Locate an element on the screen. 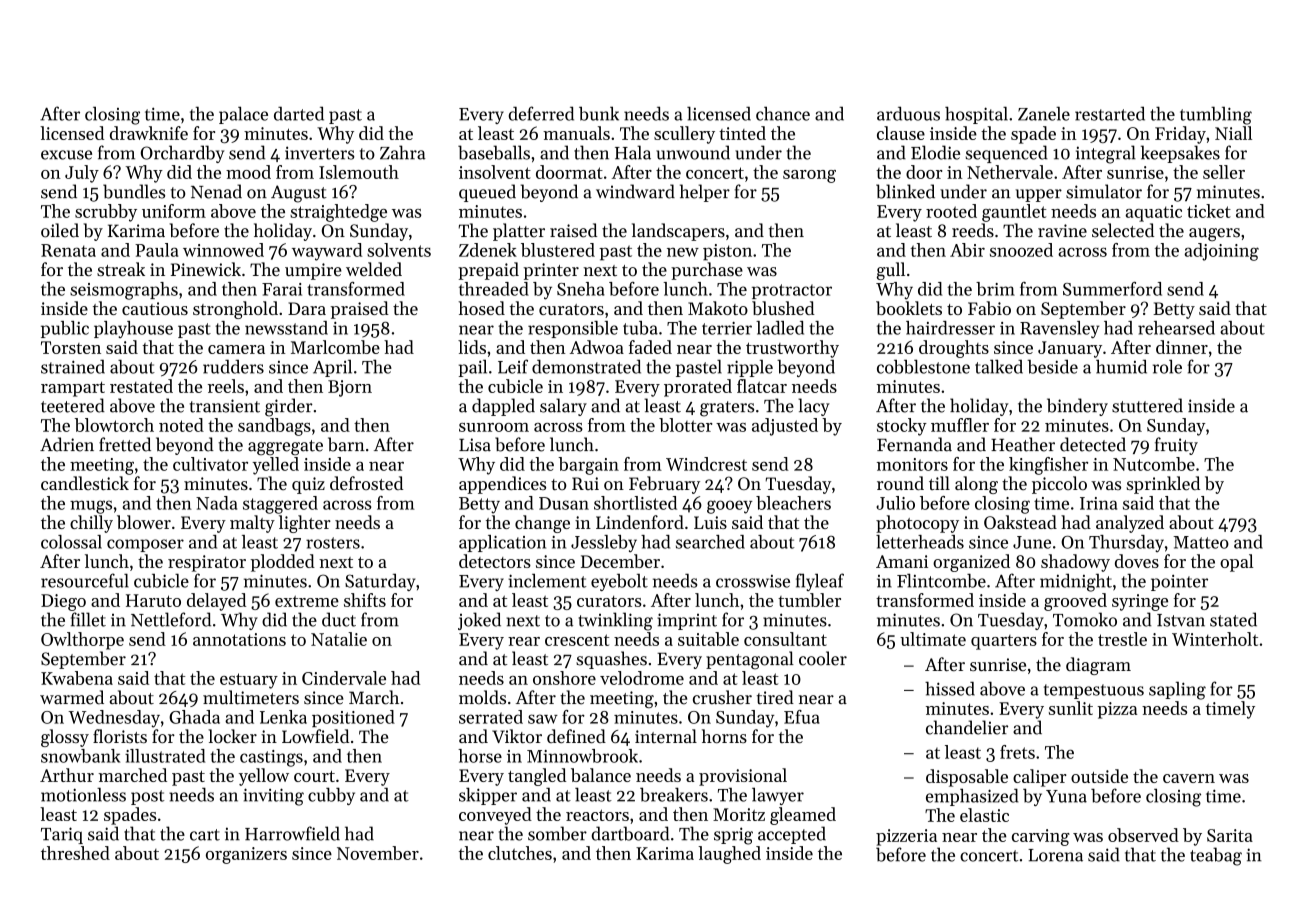  sarong is located at coordinates (809, 176).
